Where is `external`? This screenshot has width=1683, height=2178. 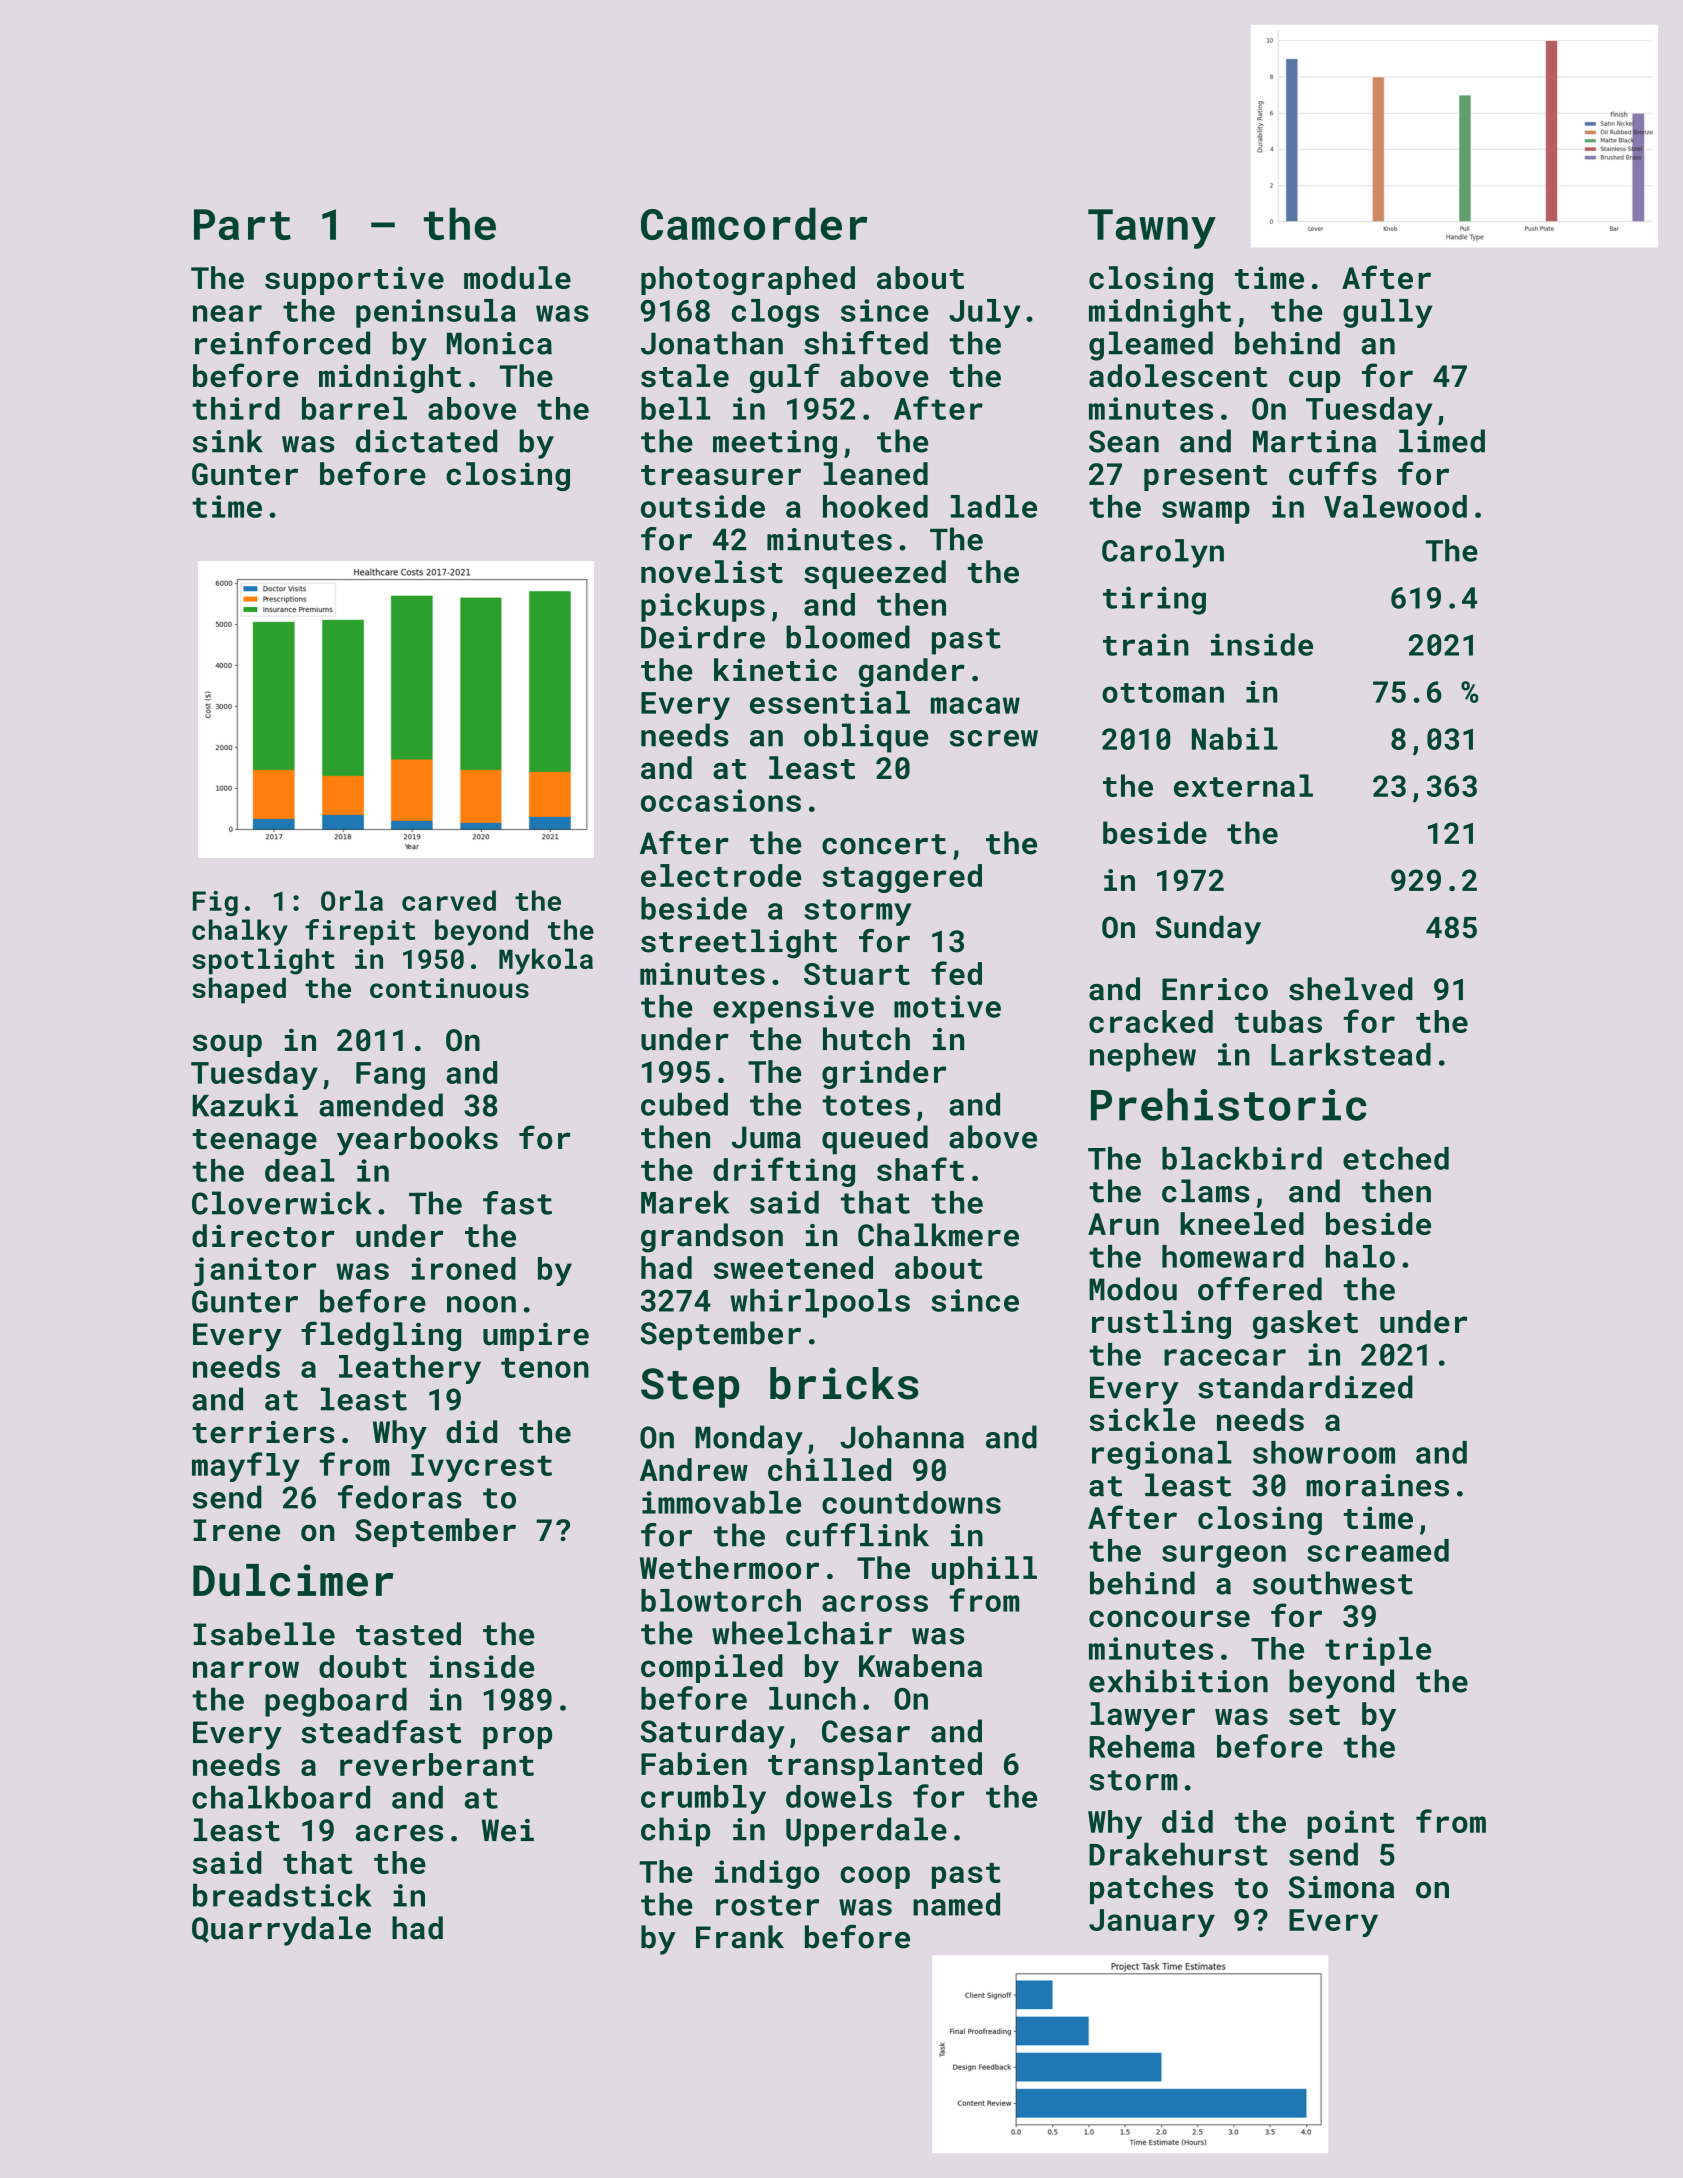 external is located at coordinates (1243, 785).
